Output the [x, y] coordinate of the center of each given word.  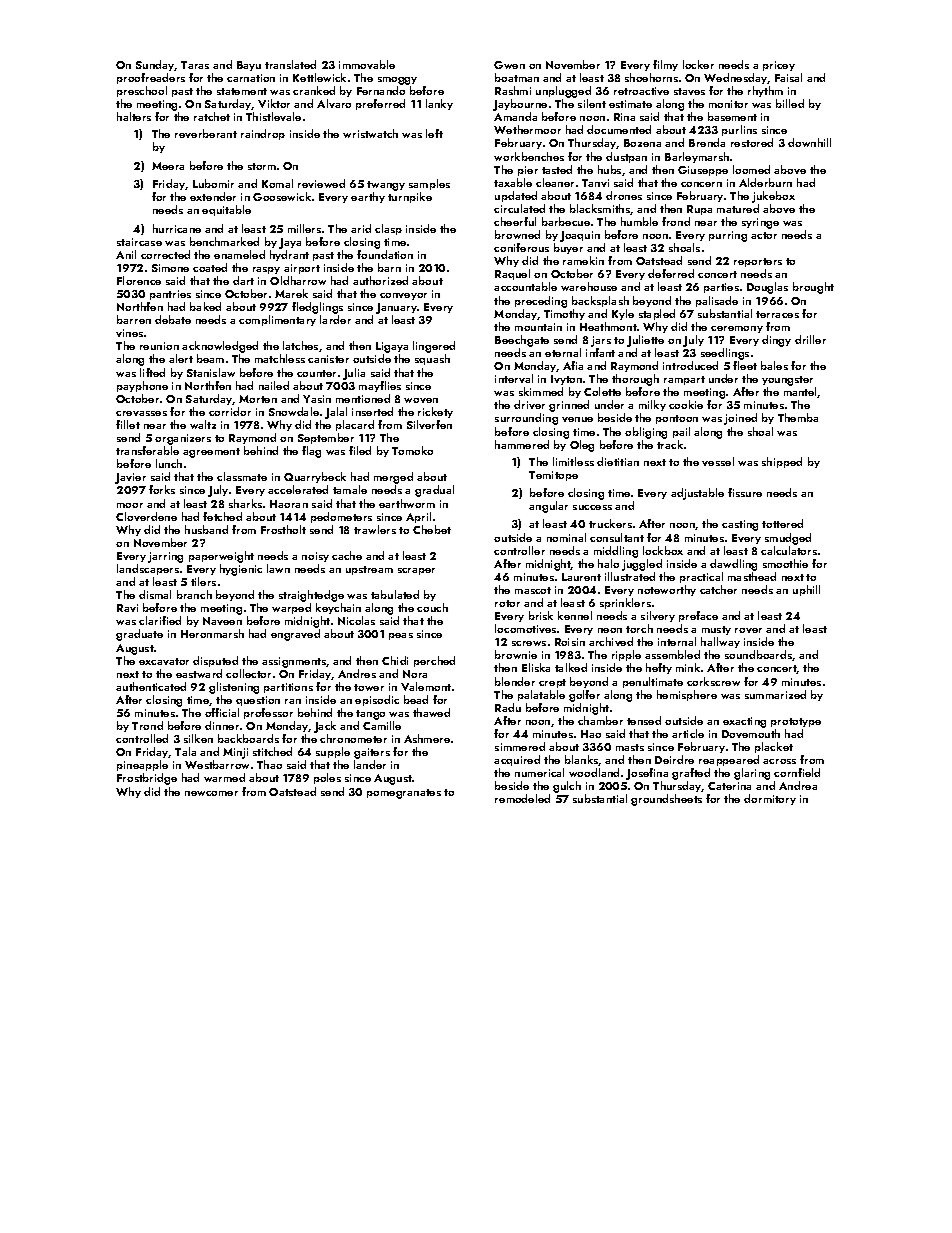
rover [748, 630]
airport [302, 269]
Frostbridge [147, 779]
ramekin [583, 260]
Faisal [788, 77]
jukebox [773, 197]
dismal [155, 594]
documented [619, 129]
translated [290, 64]
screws [529, 643]
